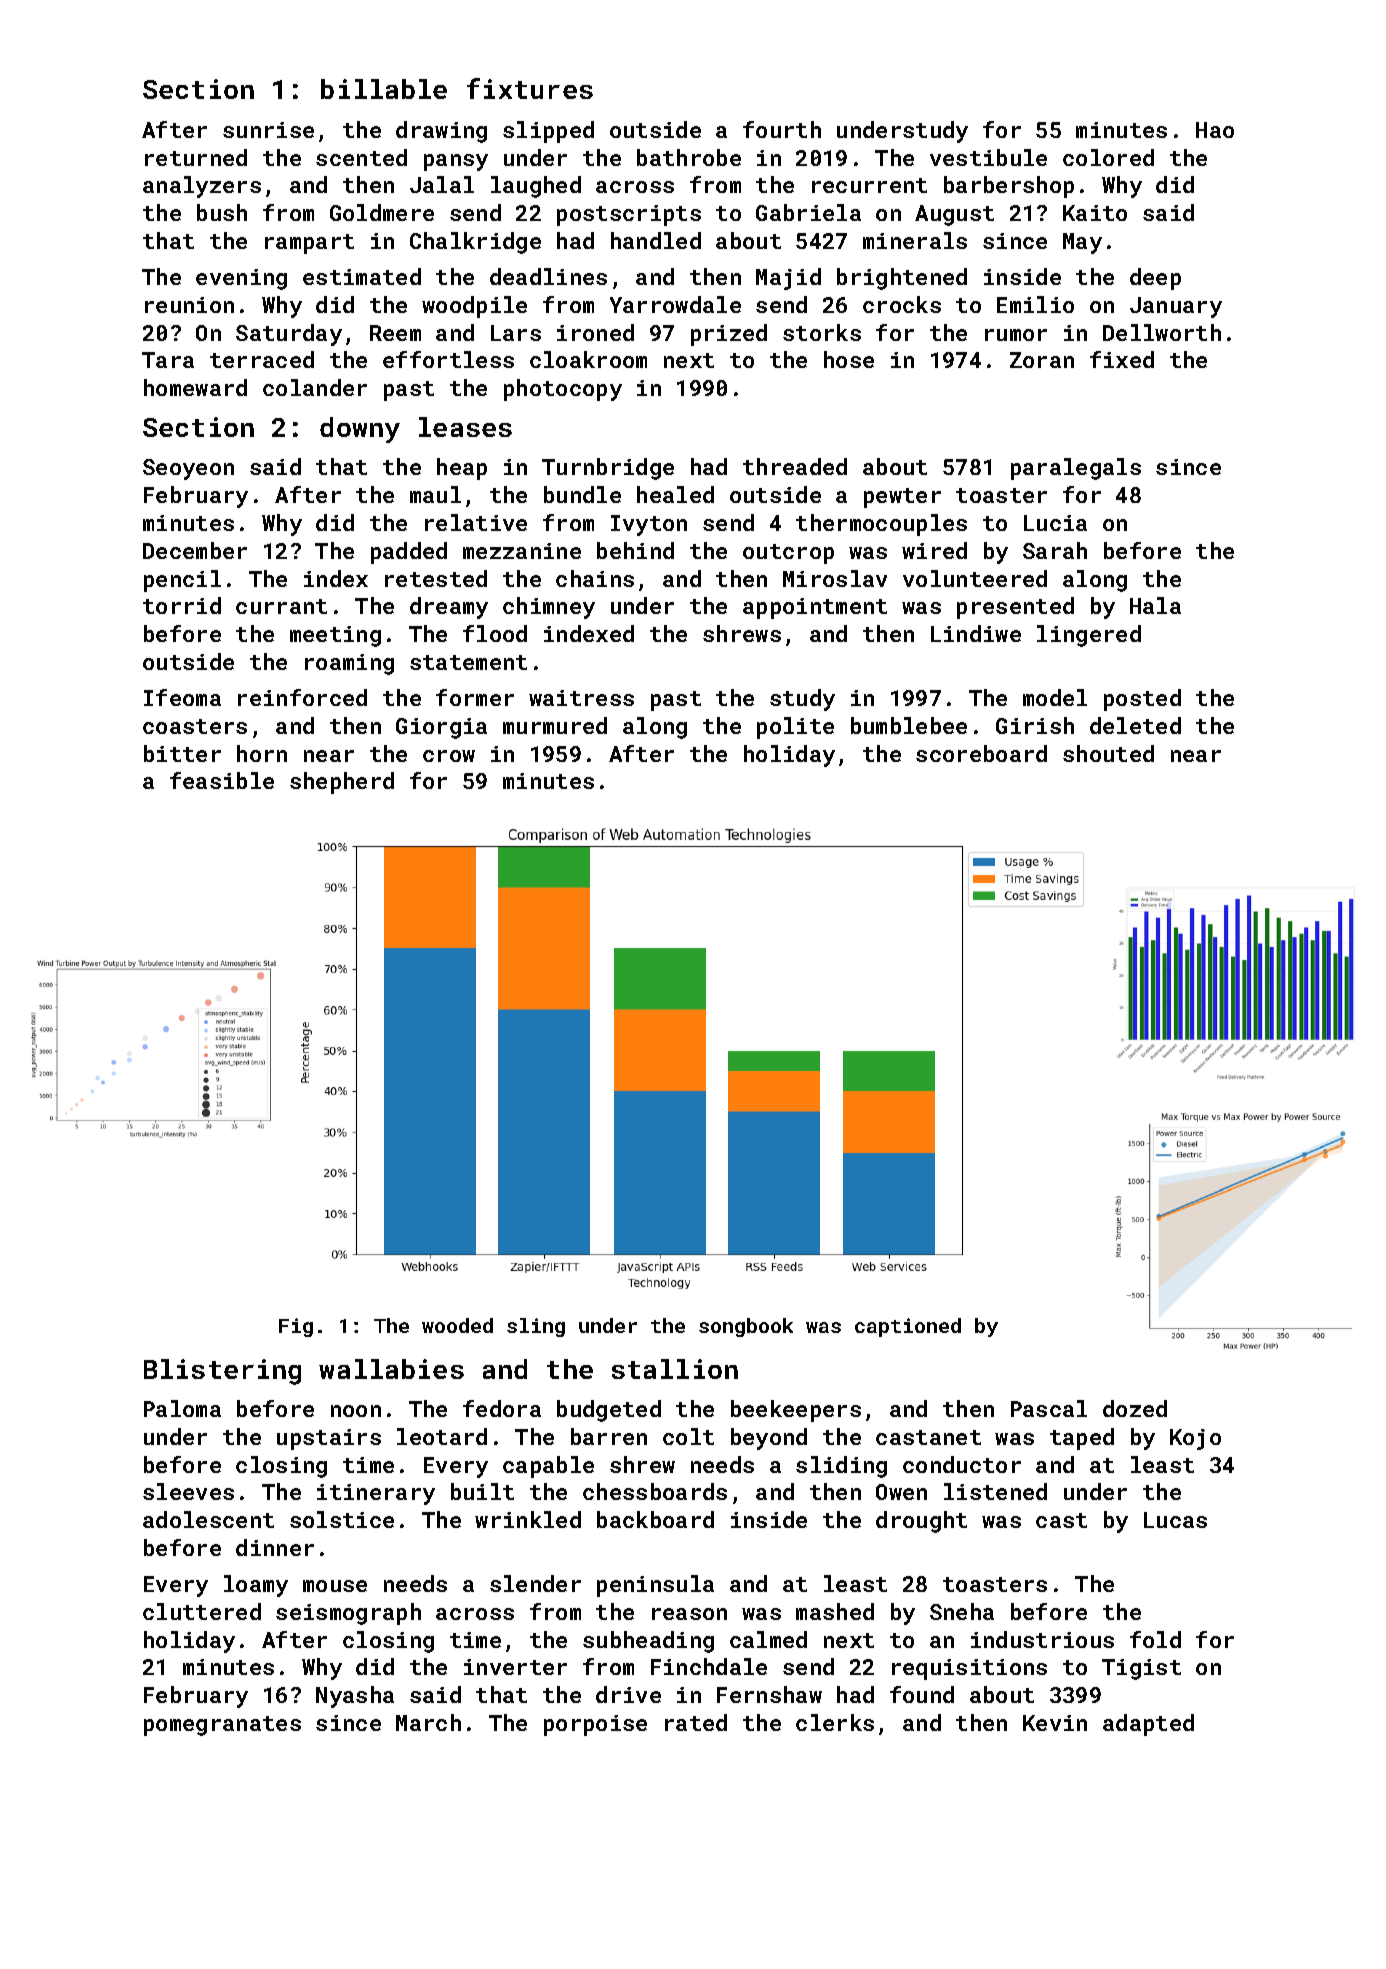 This document has width=1386, height=1969. I want to click on captioned, so click(908, 1327).
